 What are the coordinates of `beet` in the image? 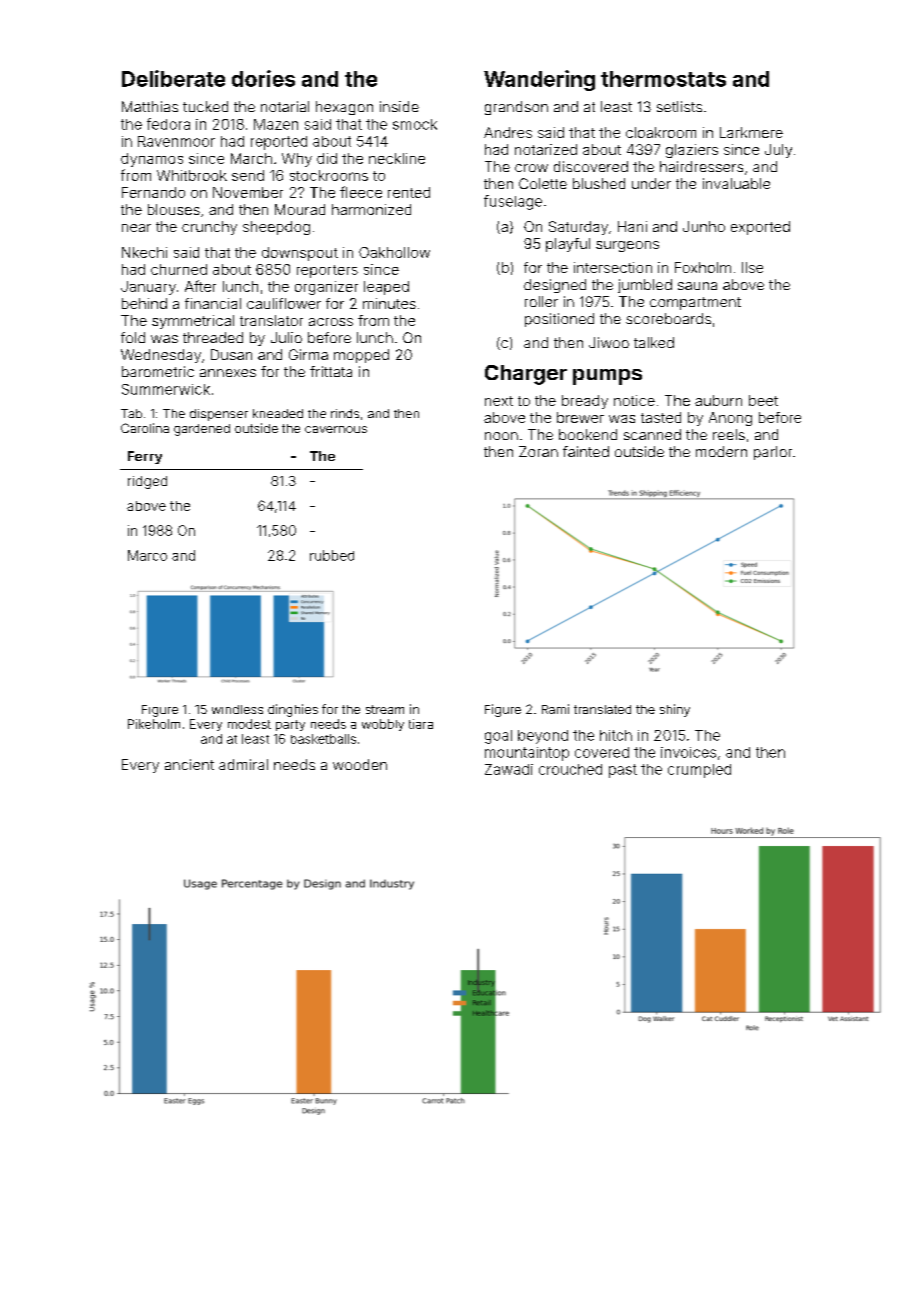 It's located at (763, 400).
